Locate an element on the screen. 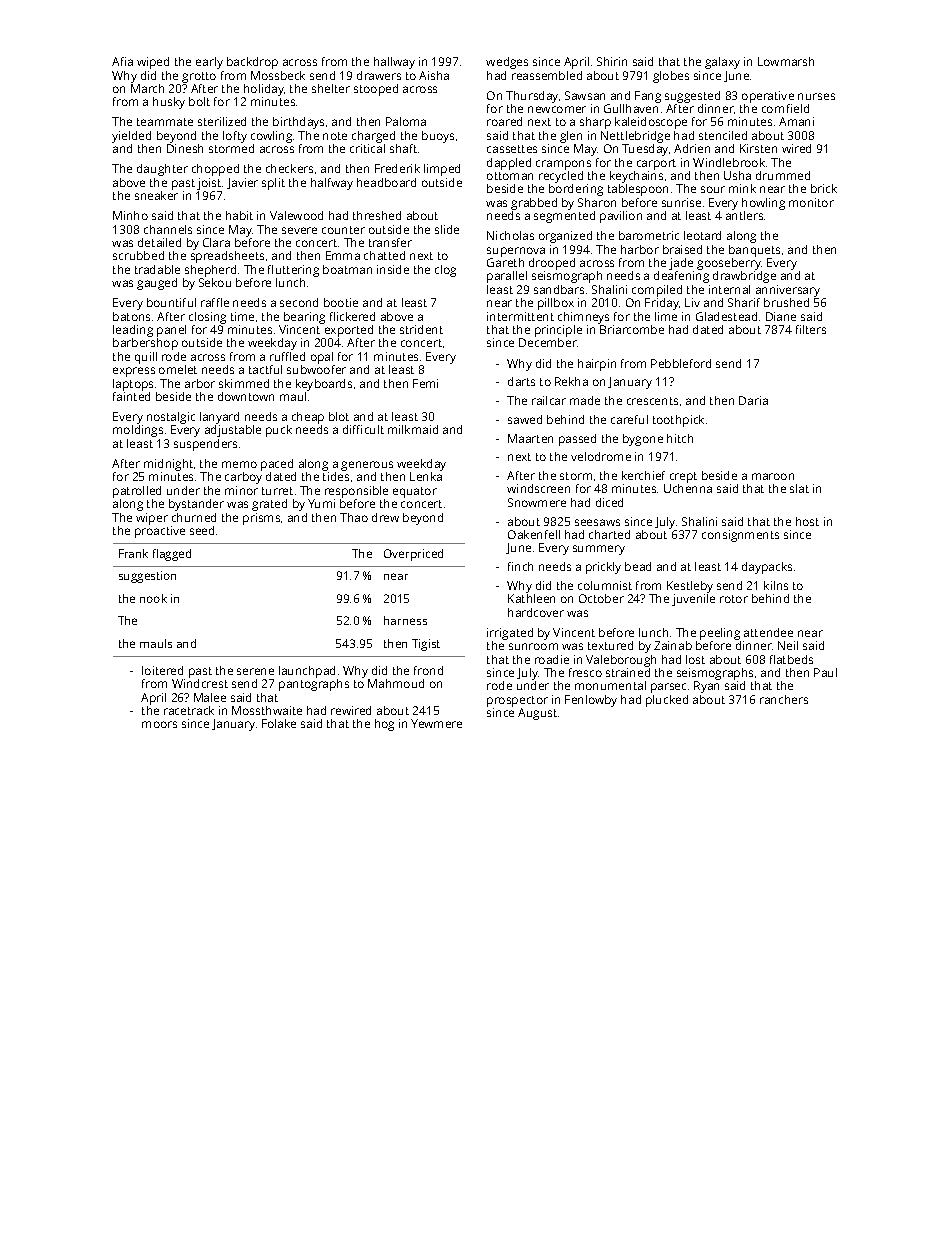  passed is located at coordinates (577, 440).
